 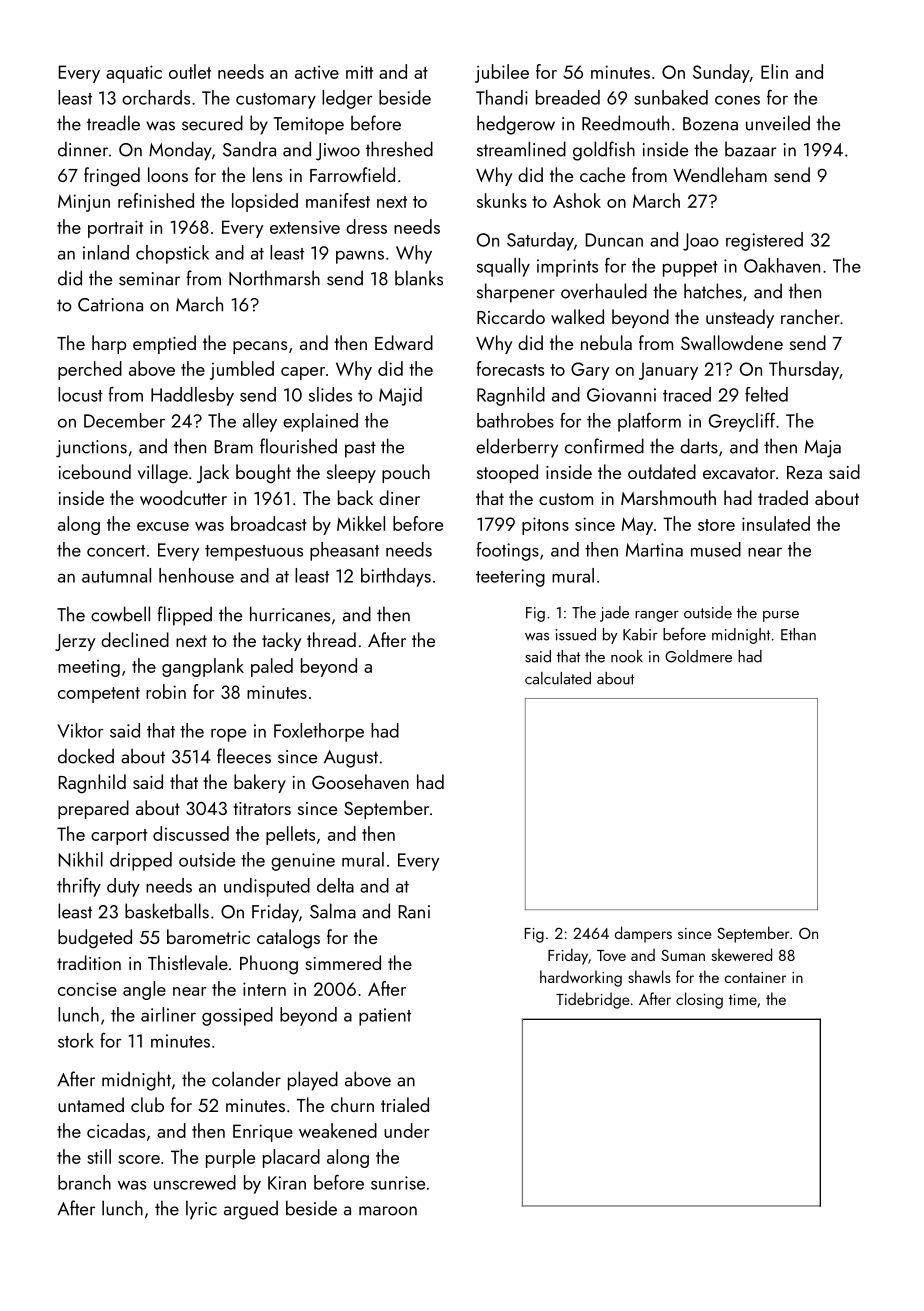 I want to click on calculated, so click(x=558, y=678).
